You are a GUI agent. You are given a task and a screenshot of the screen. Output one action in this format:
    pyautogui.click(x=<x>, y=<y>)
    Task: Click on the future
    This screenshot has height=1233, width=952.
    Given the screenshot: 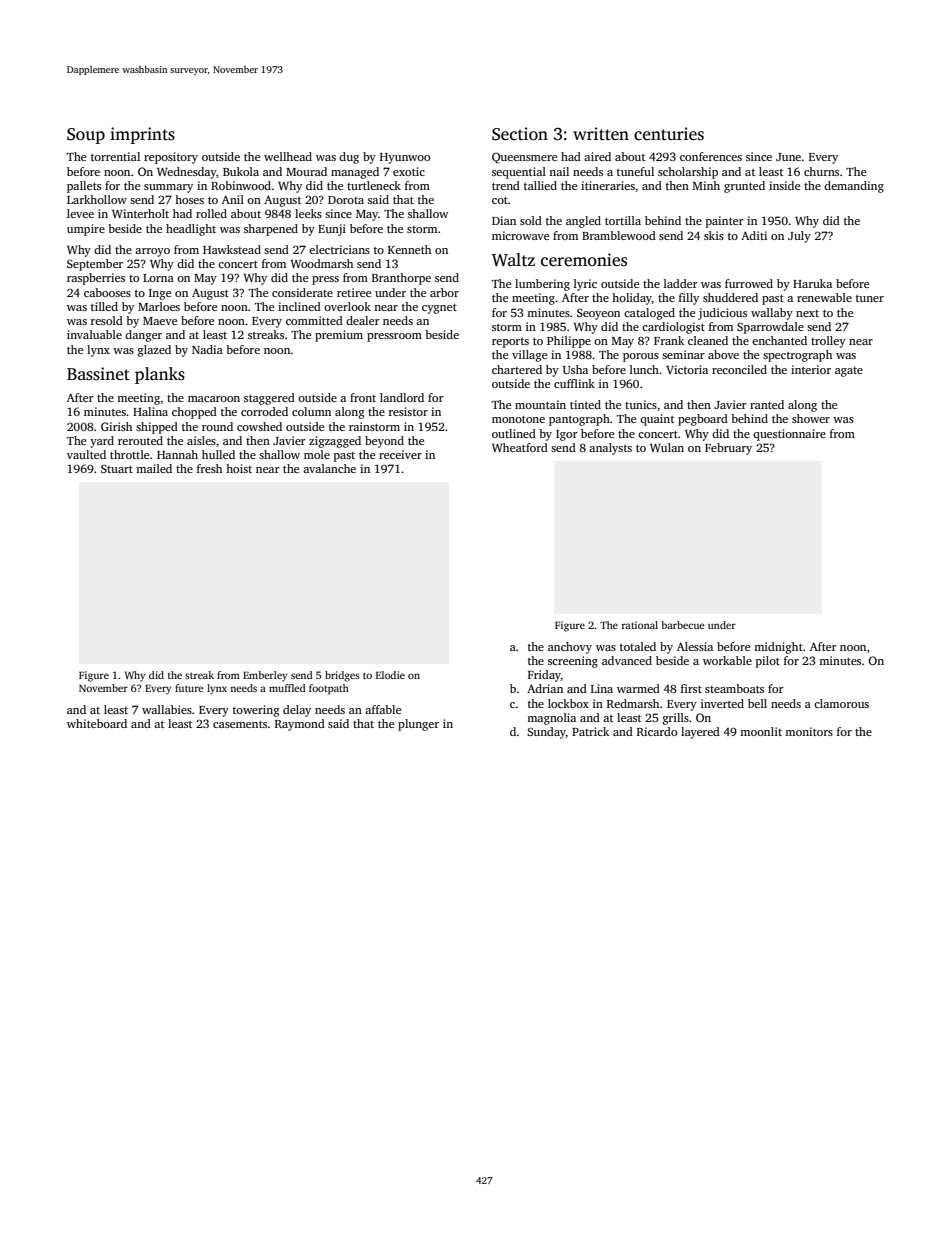 What is the action you would take?
    pyautogui.click(x=189, y=688)
